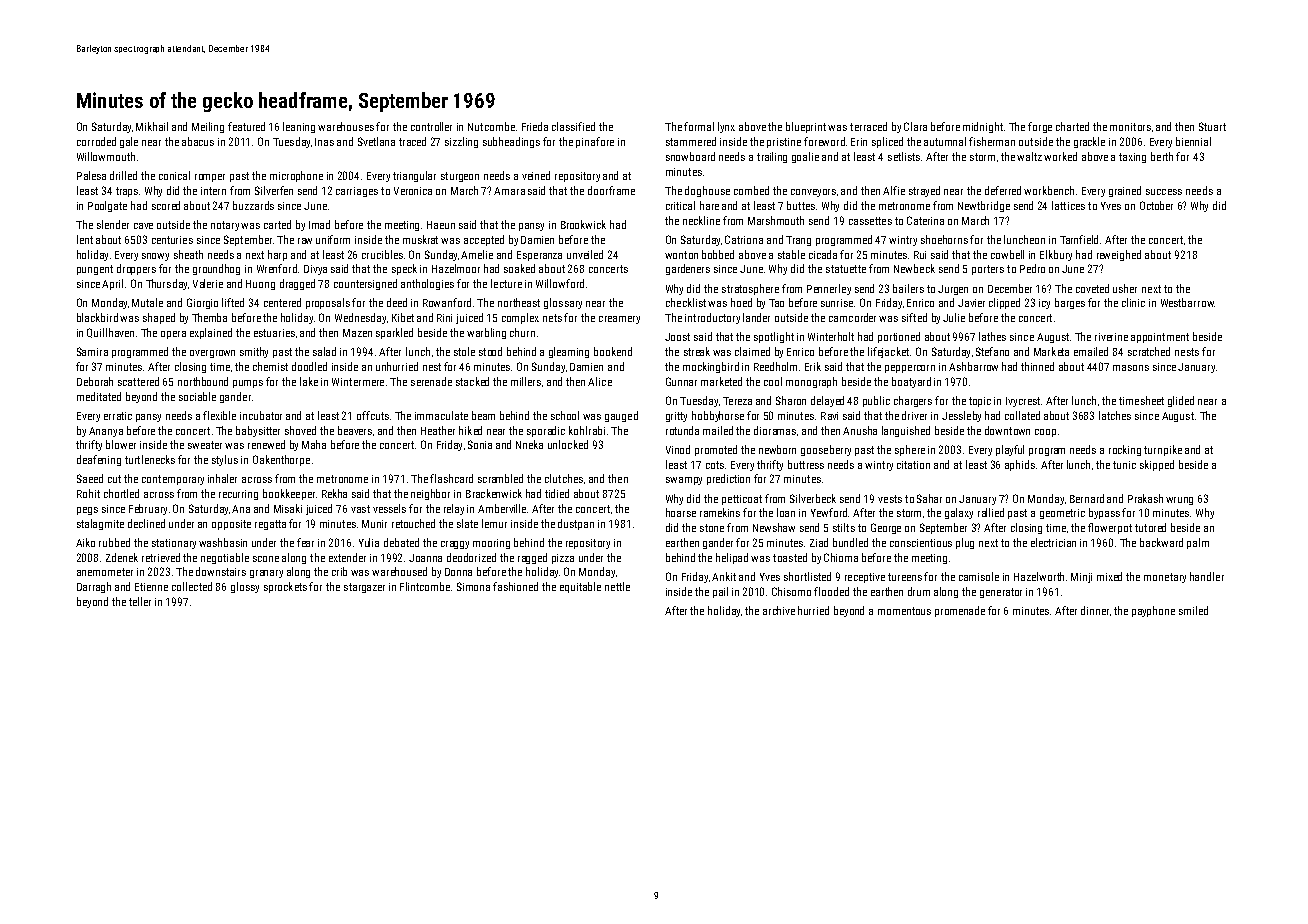 This page has height=924, width=1308. I want to click on claimed, so click(752, 351).
